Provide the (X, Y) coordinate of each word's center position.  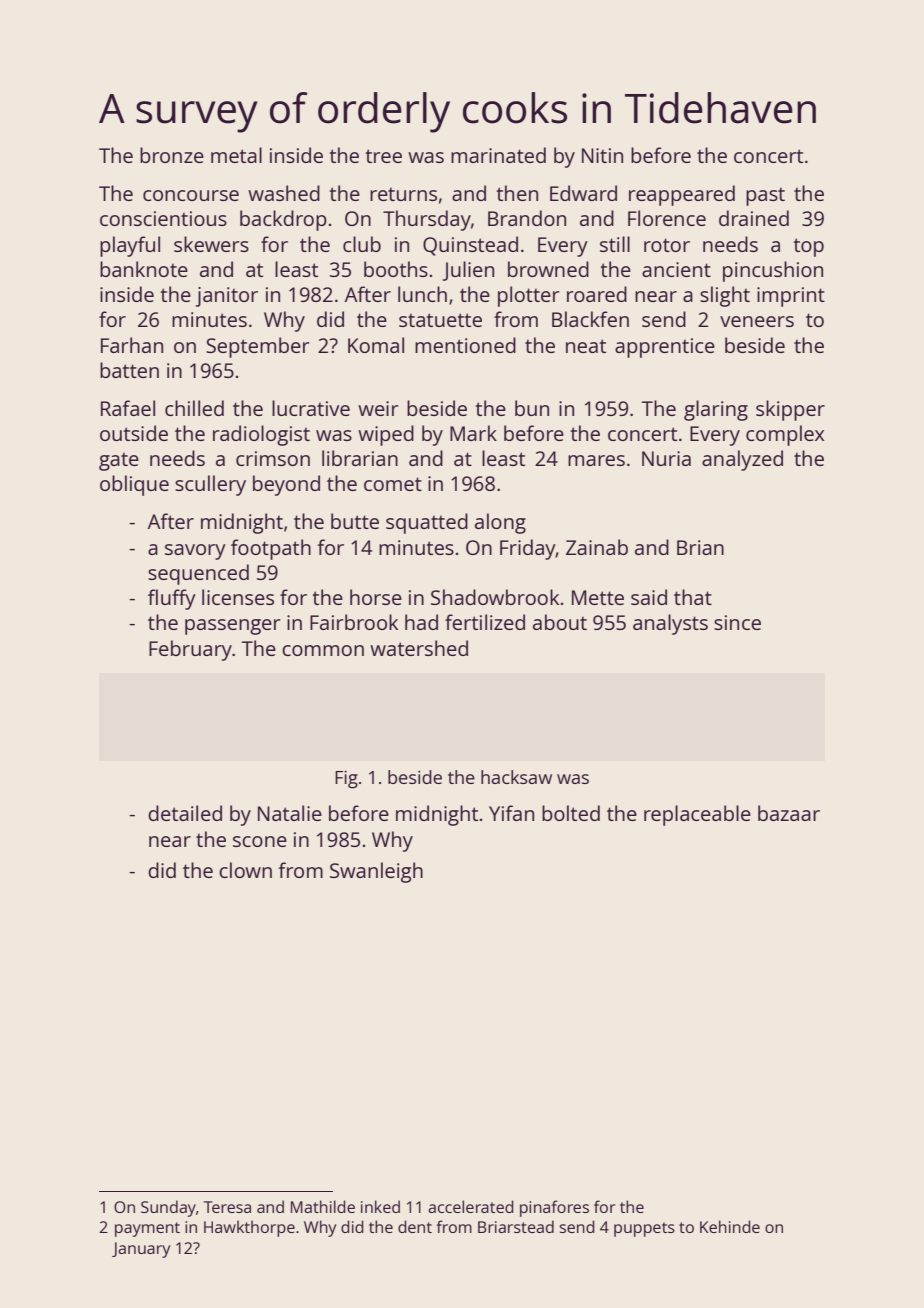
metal (236, 155)
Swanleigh (376, 872)
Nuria (666, 458)
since (737, 622)
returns (403, 194)
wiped (386, 435)
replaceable (697, 815)
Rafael (128, 408)
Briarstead (516, 1226)
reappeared (682, 195)
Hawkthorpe (249, 1228)
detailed (185, 813)
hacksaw (516, 777)
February (190, 650)
